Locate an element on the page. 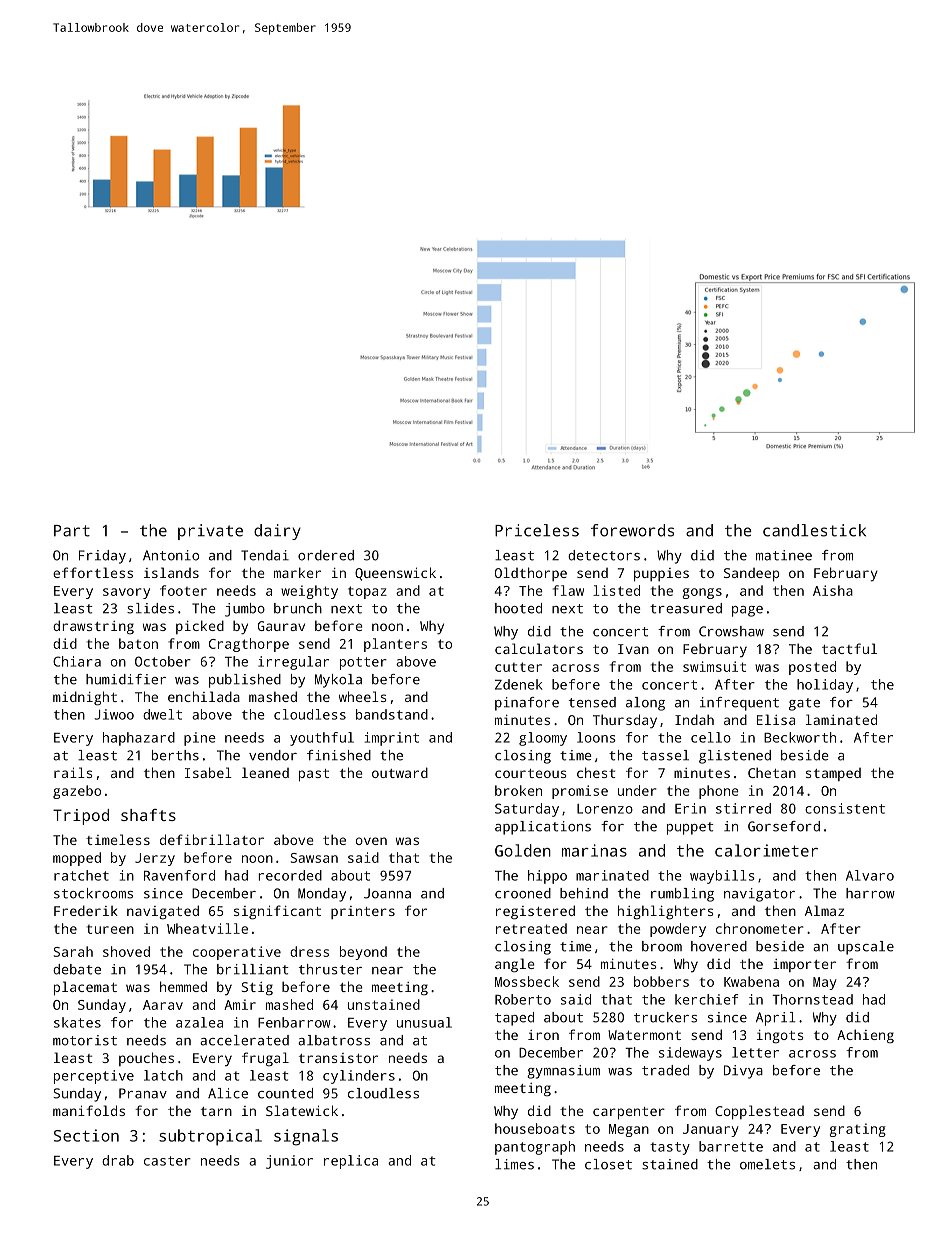 The width and height of the page is (952, 1233). grating is located at coordinates (858, 1130).
